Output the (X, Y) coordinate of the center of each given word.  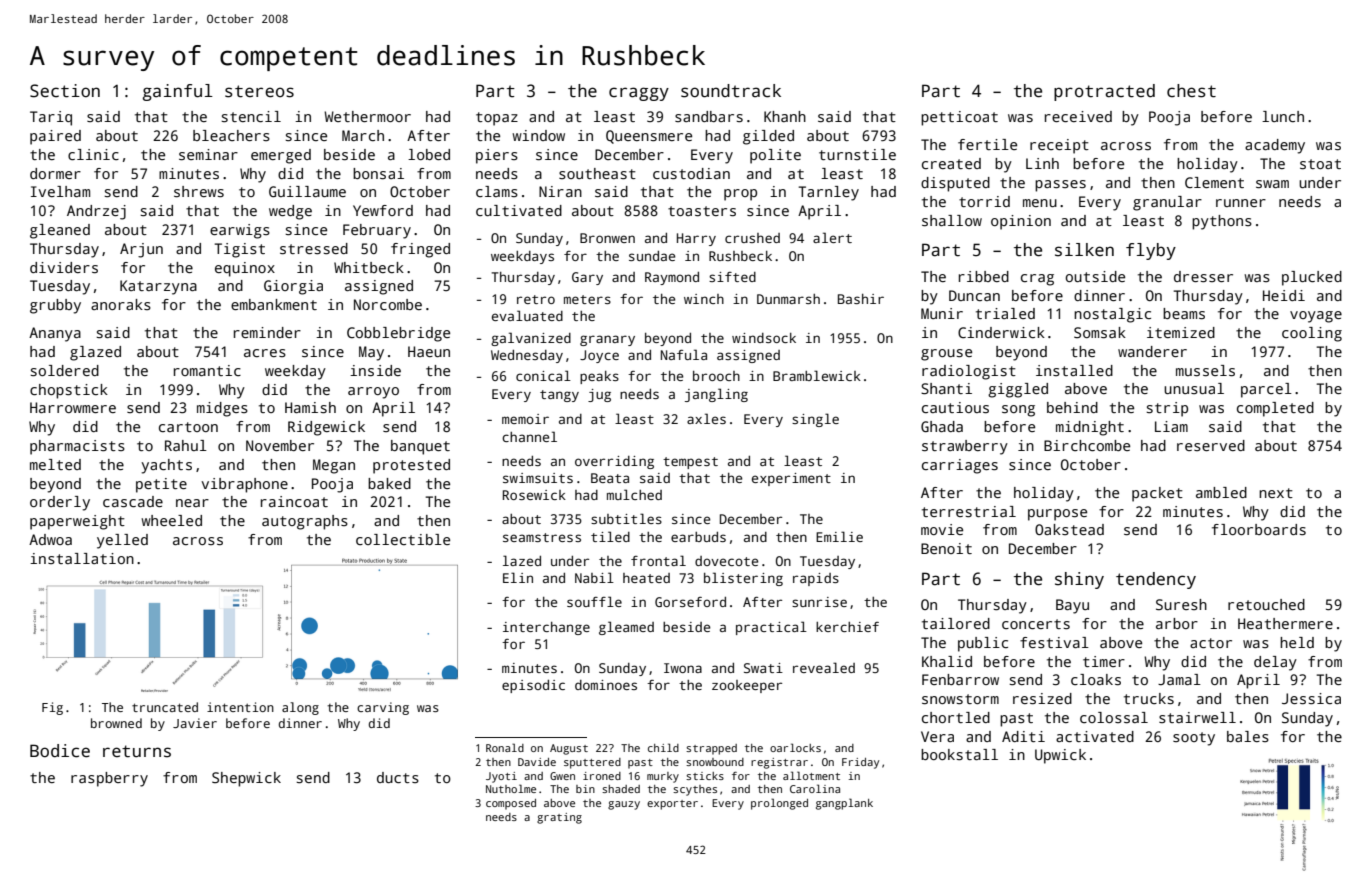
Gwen (562, 776)
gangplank (844, 804)
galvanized (531, 339)
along (300, 708)
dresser (1203, 276)
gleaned (60, 231)
